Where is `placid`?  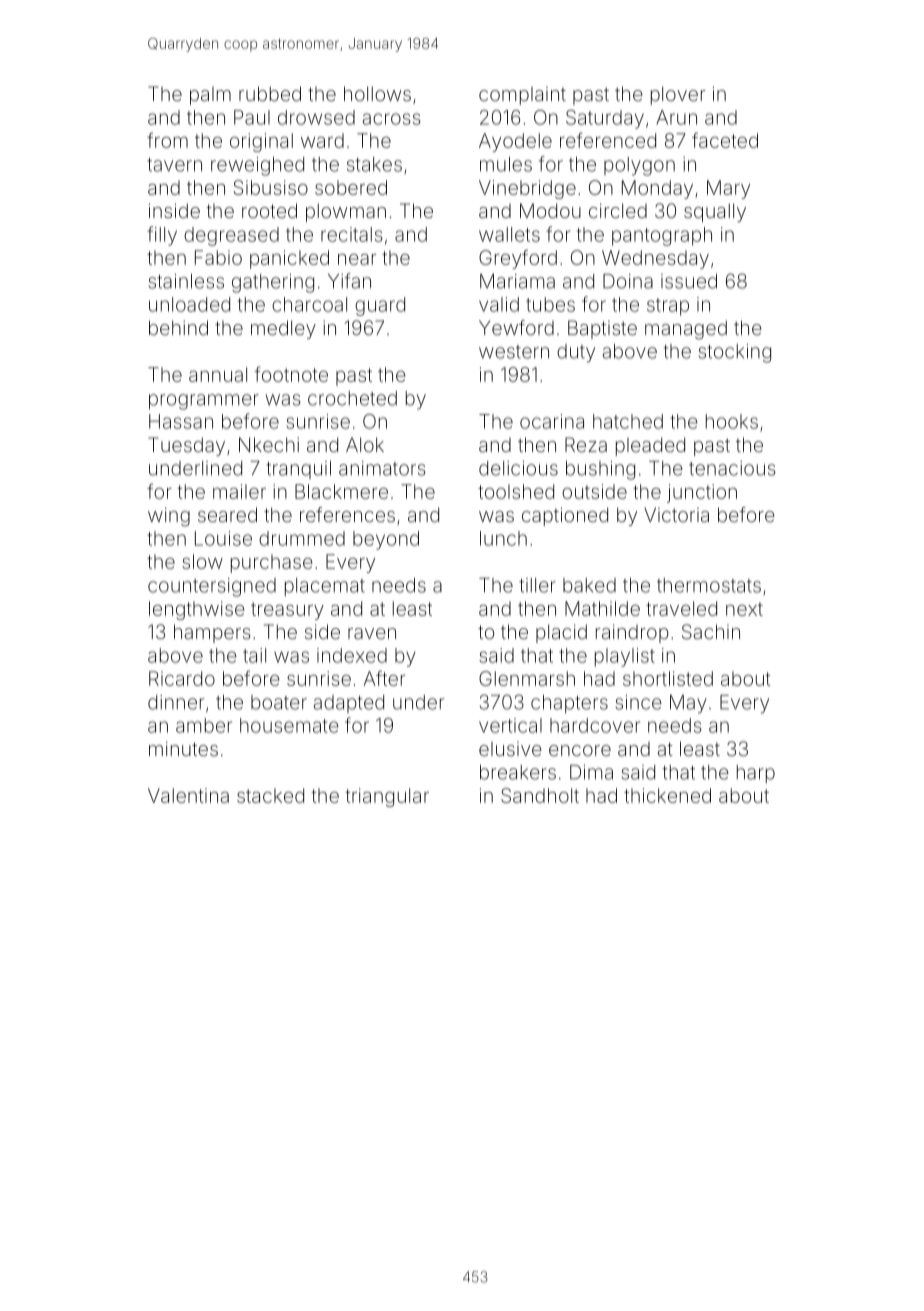
placid is located at coordinates (561, 633).
